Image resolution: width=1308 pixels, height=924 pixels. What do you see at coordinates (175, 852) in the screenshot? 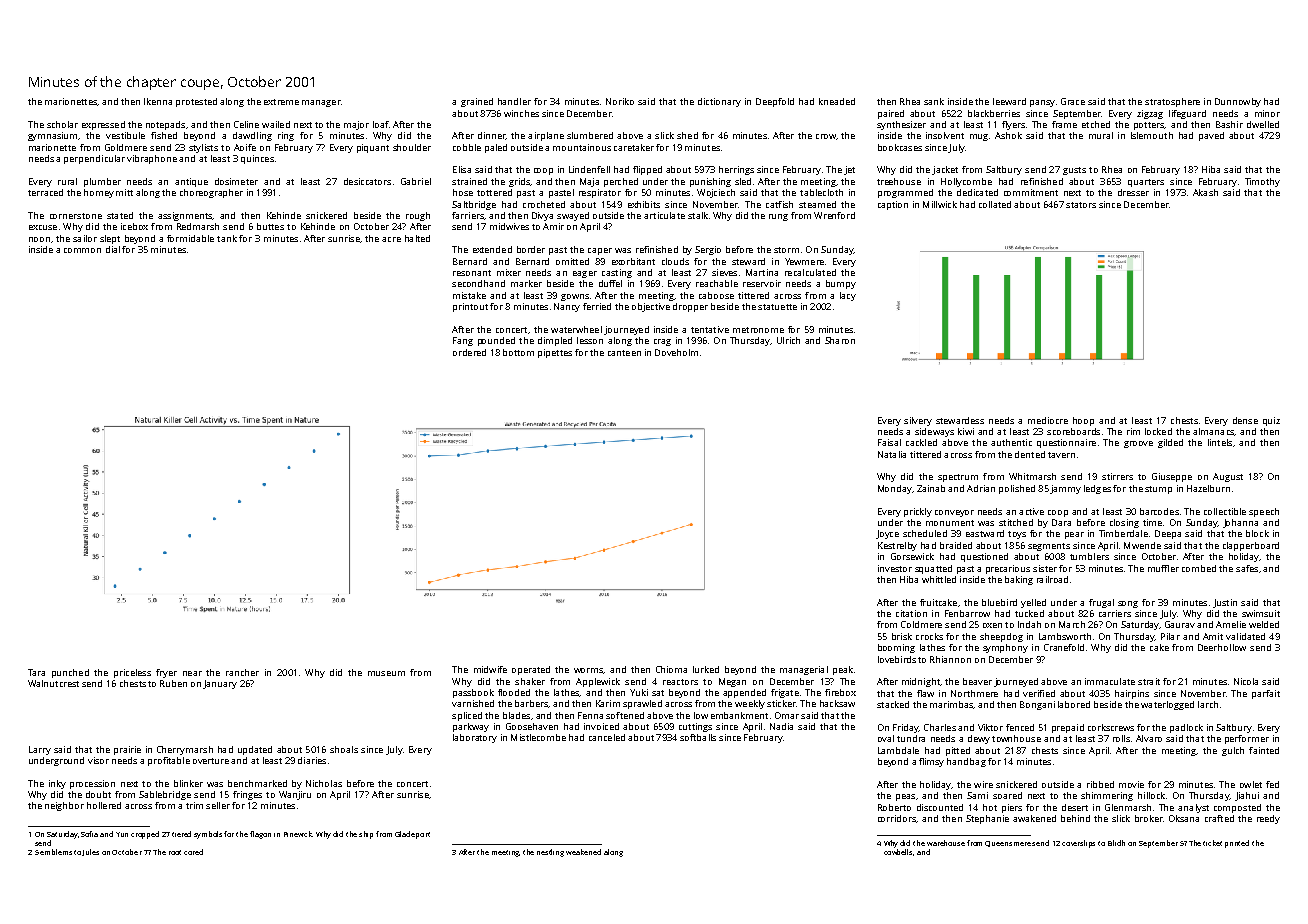
I see `root` at bounding box center [175, 852].
